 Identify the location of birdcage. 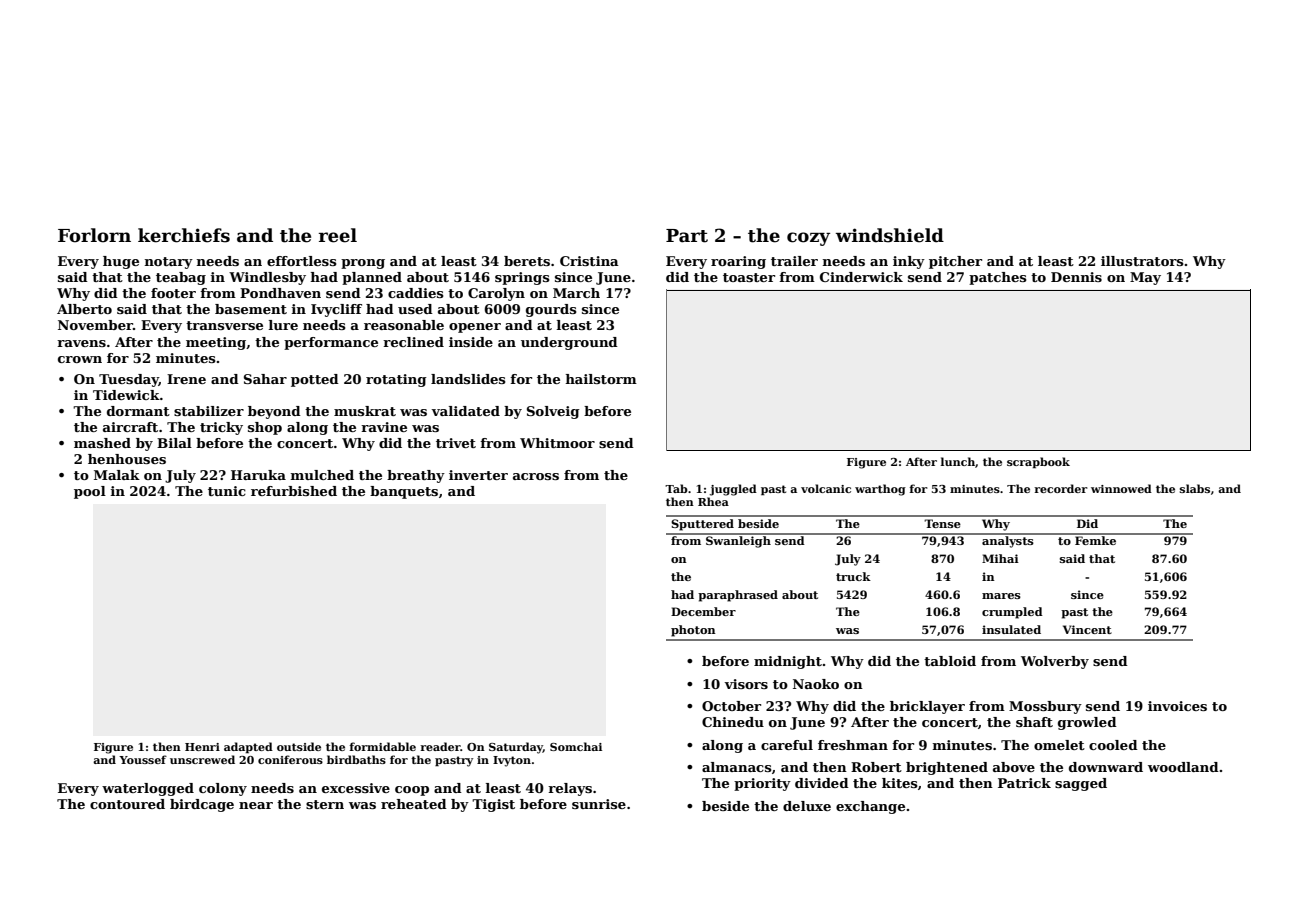
(202, 805).
